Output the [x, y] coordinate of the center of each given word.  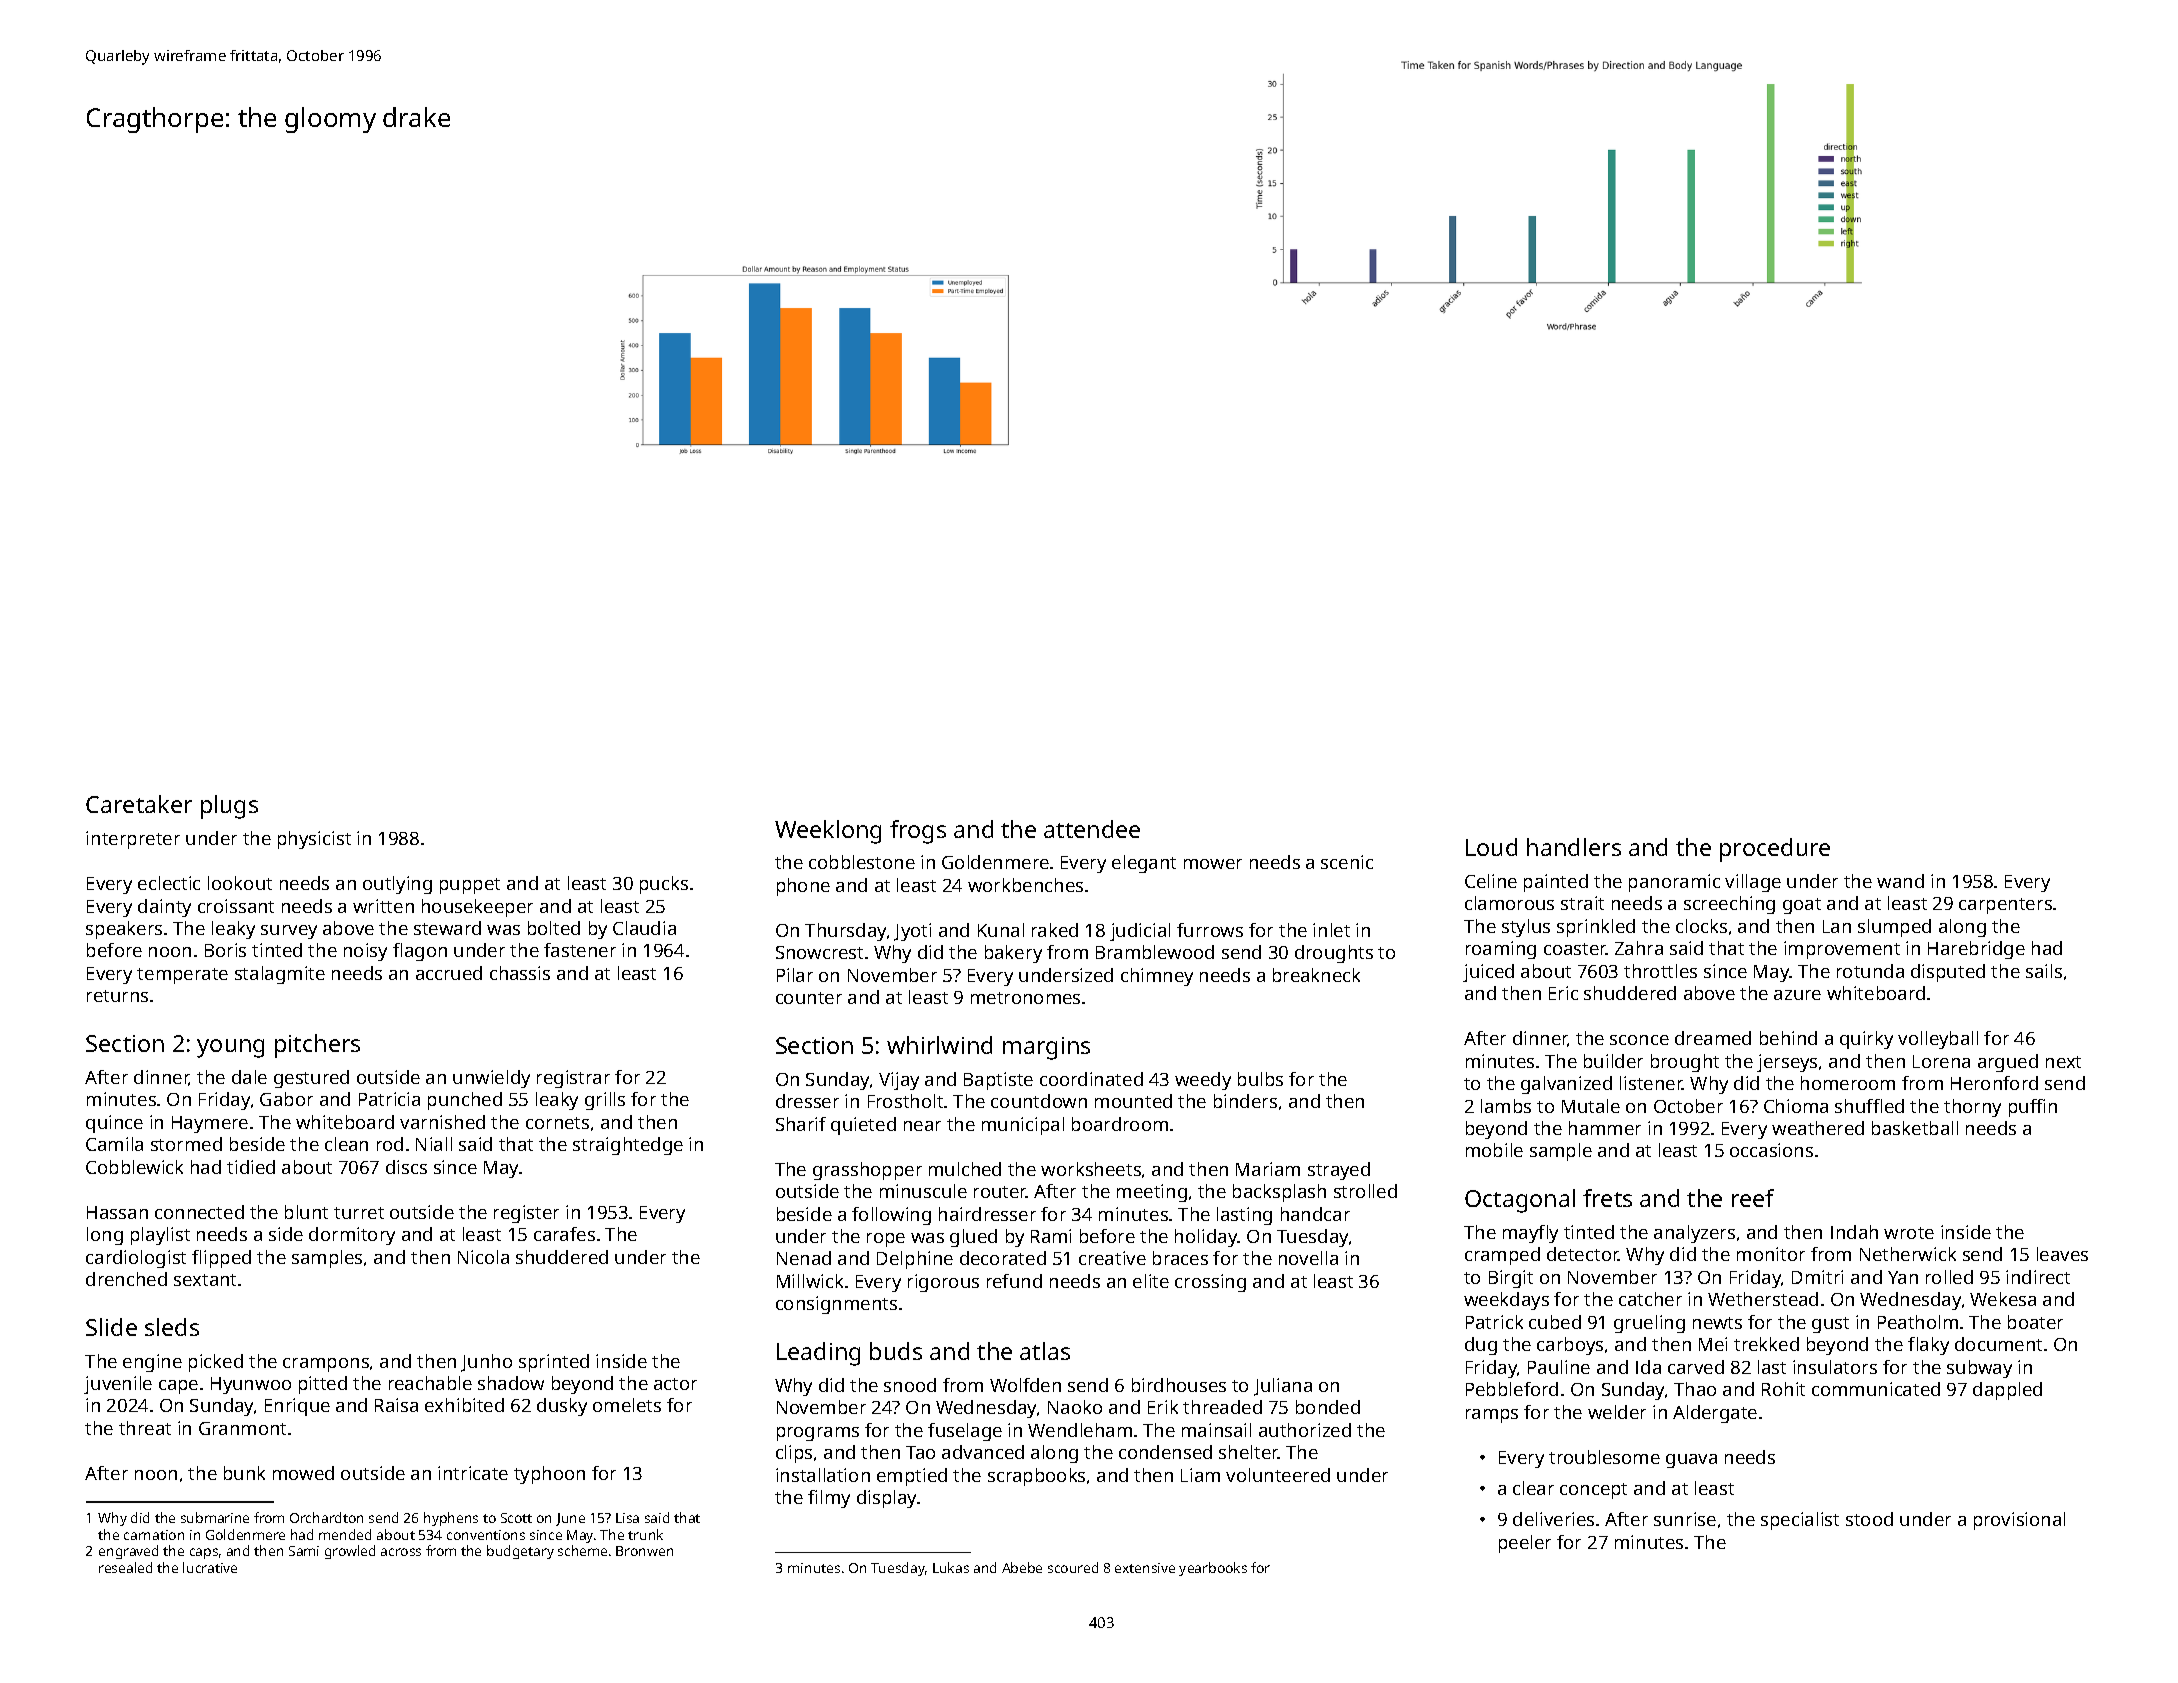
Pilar [795, 975]
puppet [470, 886]
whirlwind [939, 1045]
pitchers [317, 1046]
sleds [172, 1327]
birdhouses [1179, 1385]
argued [2008, 1063]
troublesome [1604, 1457]
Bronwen [644, 1551]
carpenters [2005, 906]
